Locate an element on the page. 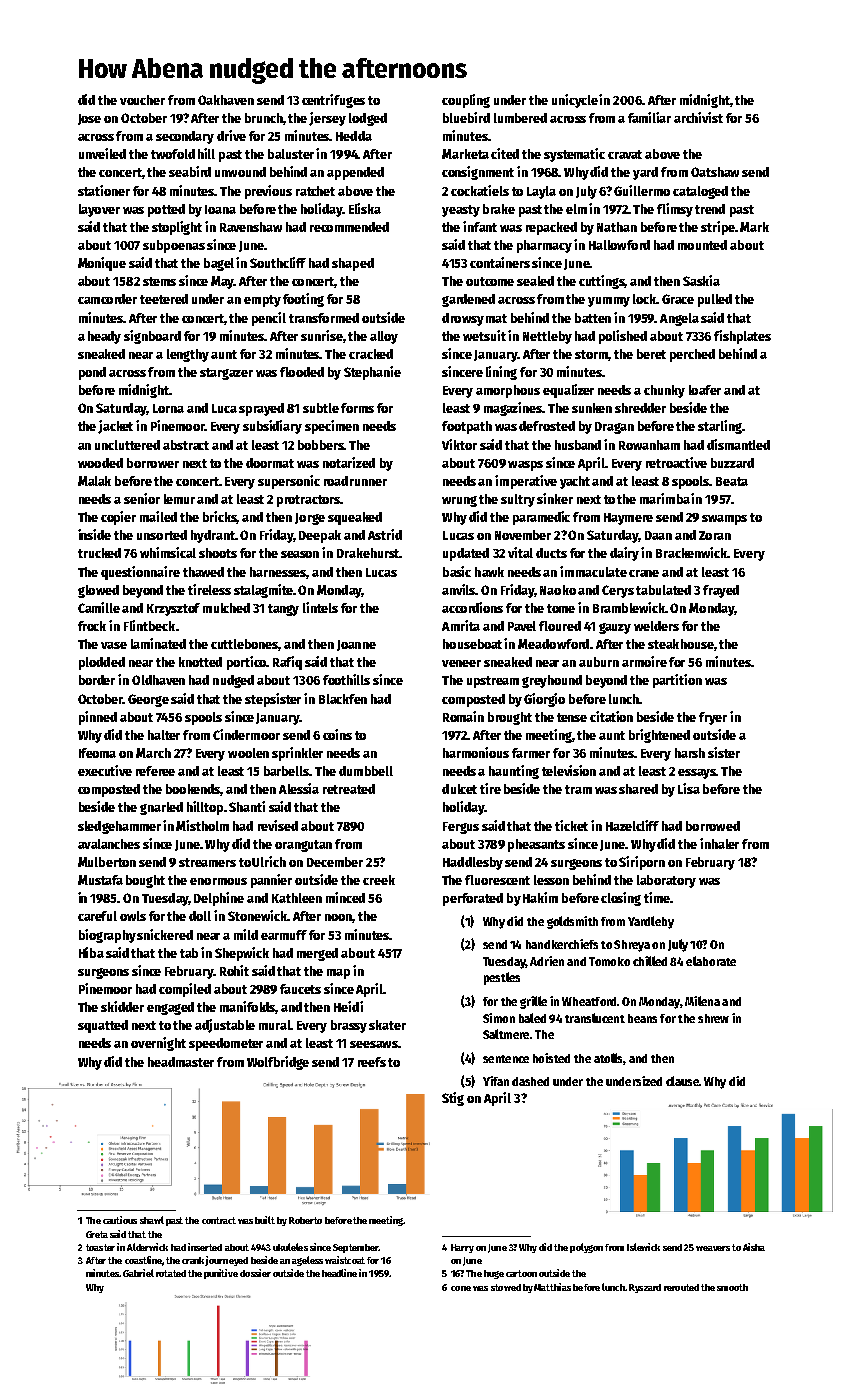  trucked is located at coordinates (99, 553).
